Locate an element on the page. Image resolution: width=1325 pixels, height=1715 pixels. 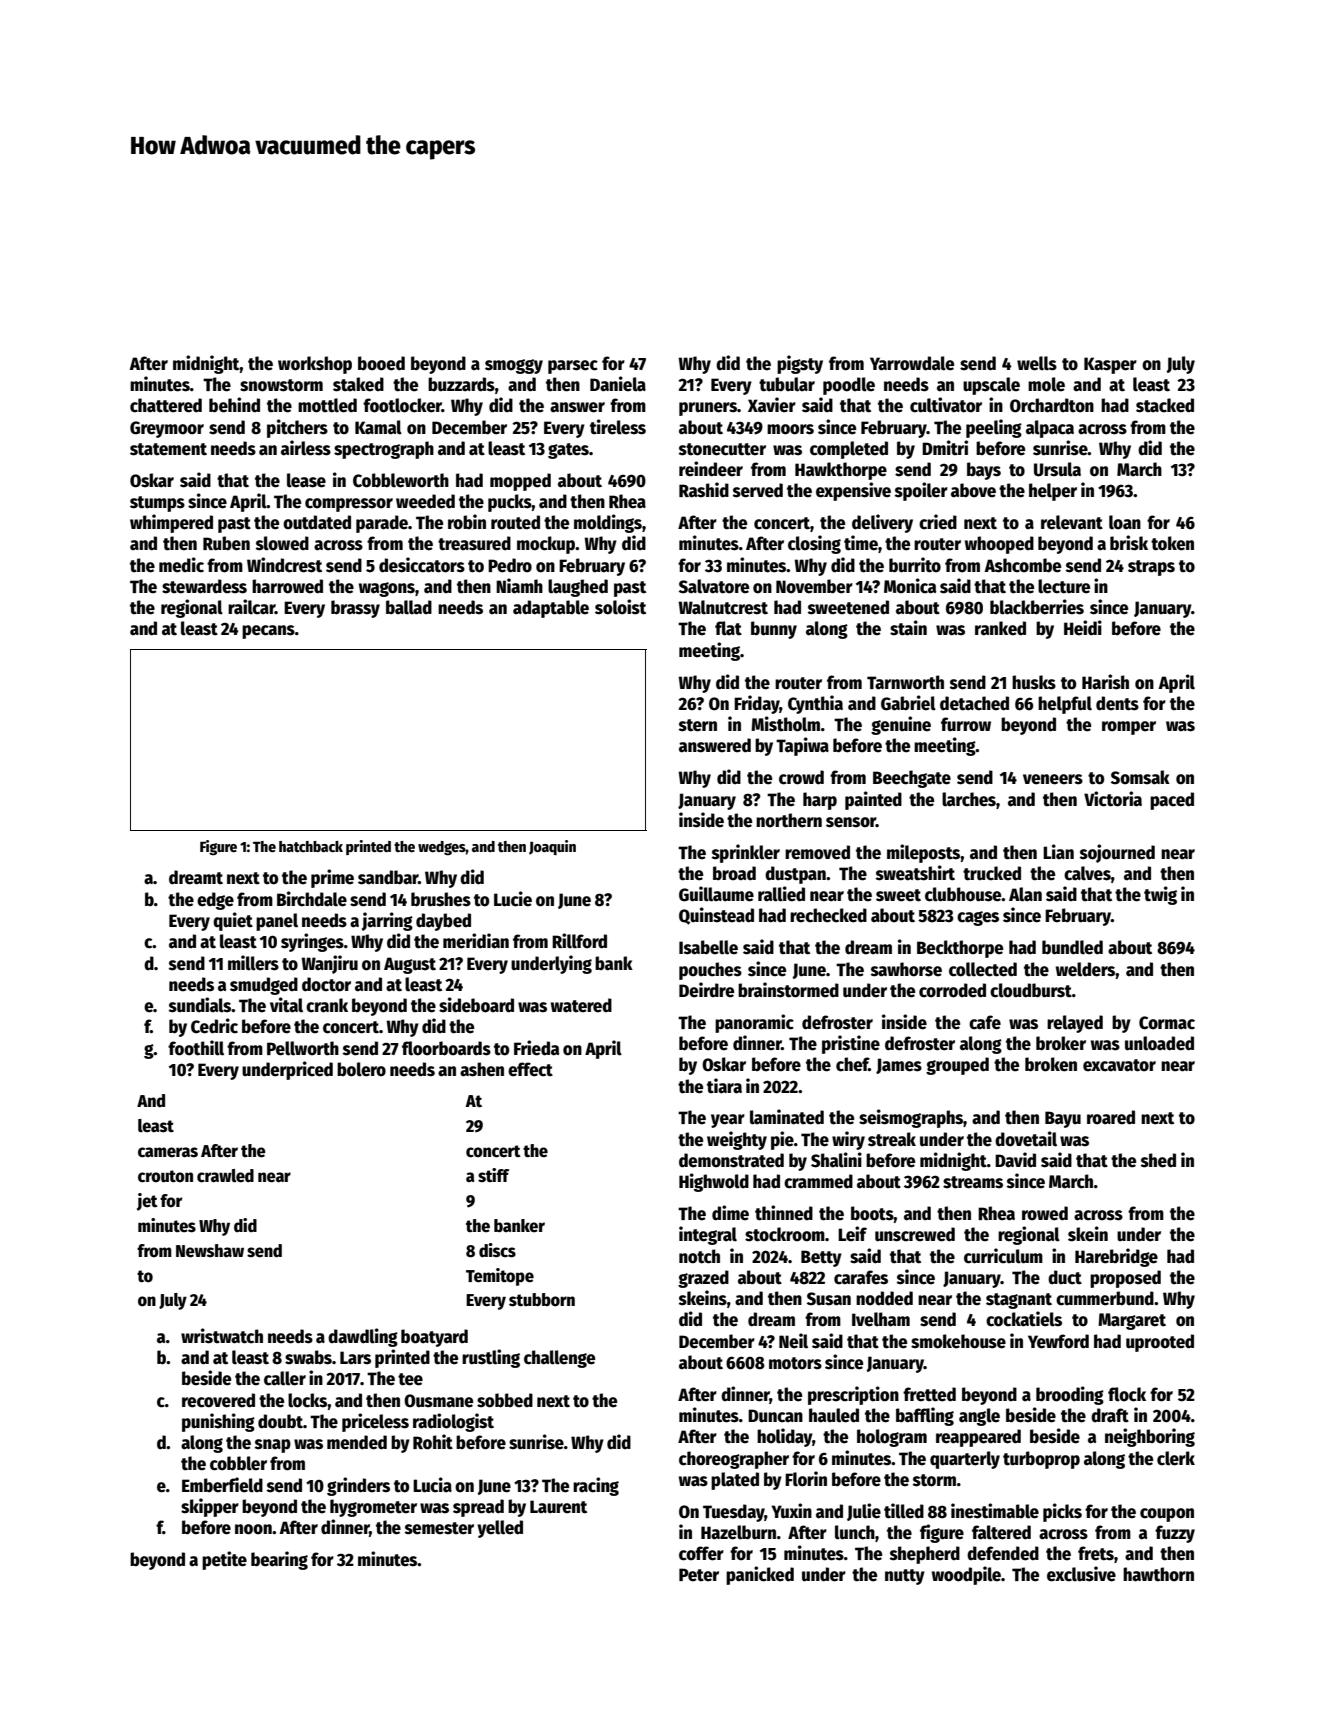
David is located at coordinates (1015, 1160).
